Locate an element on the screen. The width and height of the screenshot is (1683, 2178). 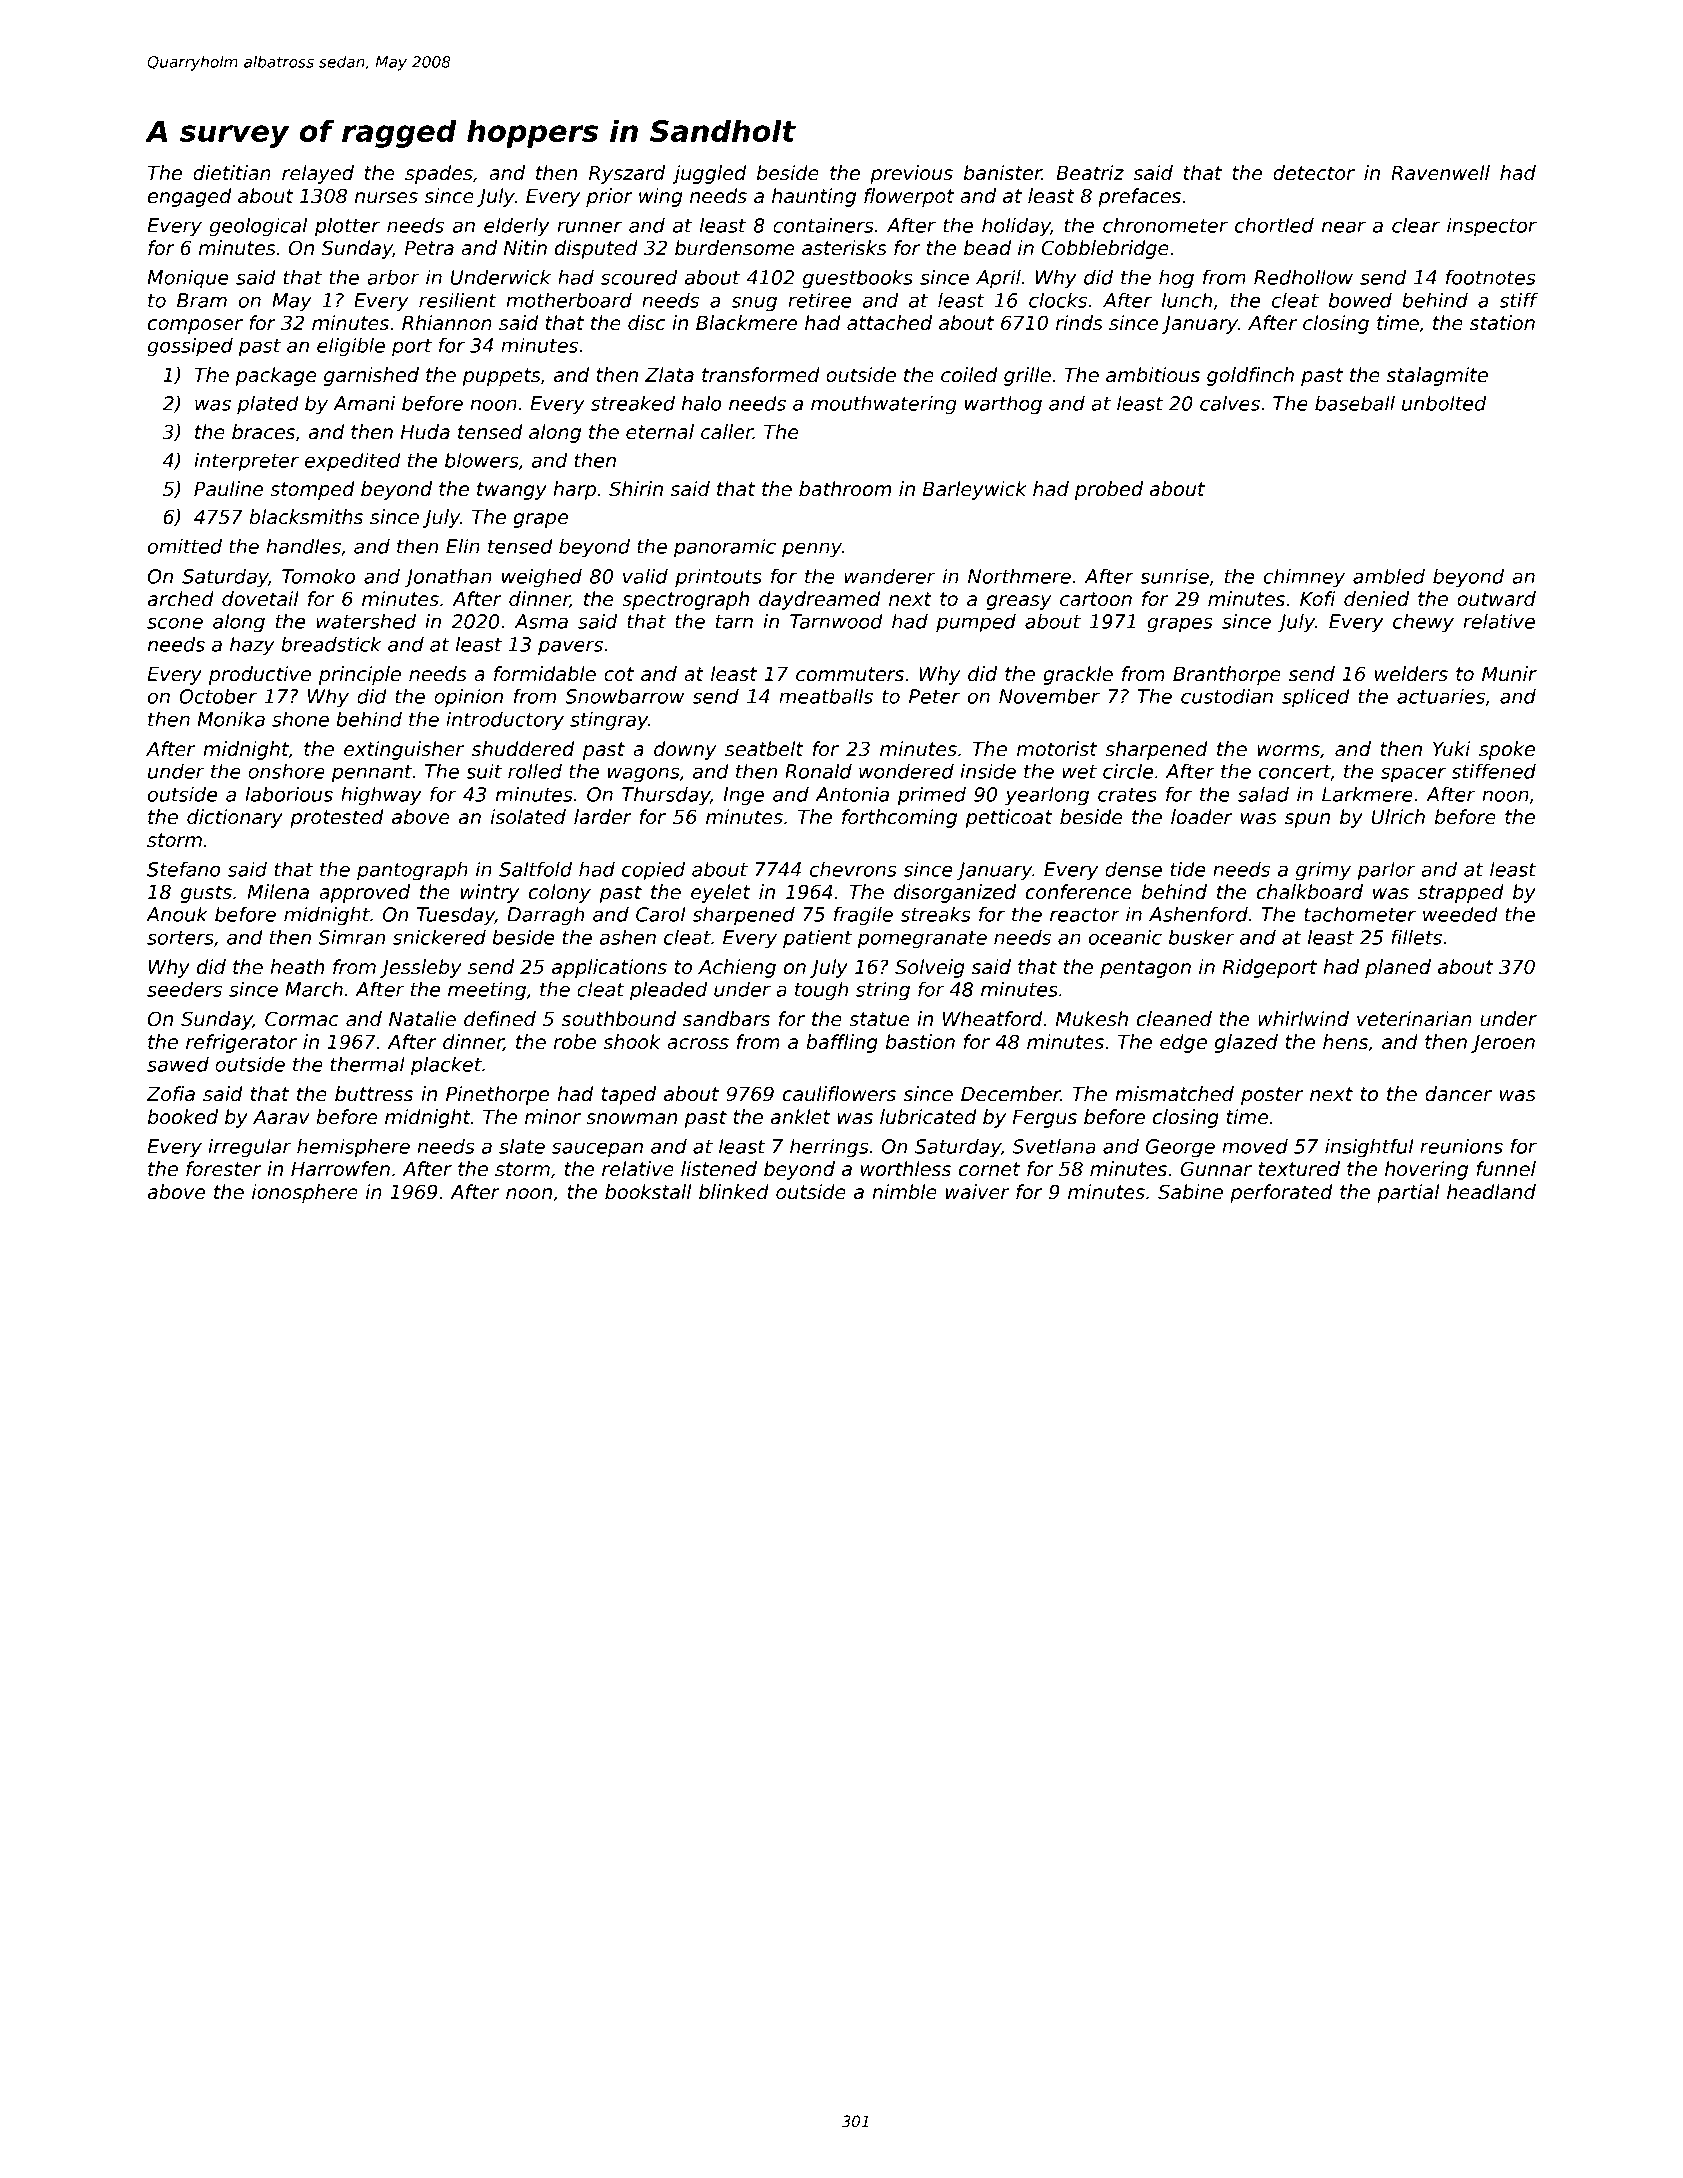
Pauline is located at coordinates (228, 489).
